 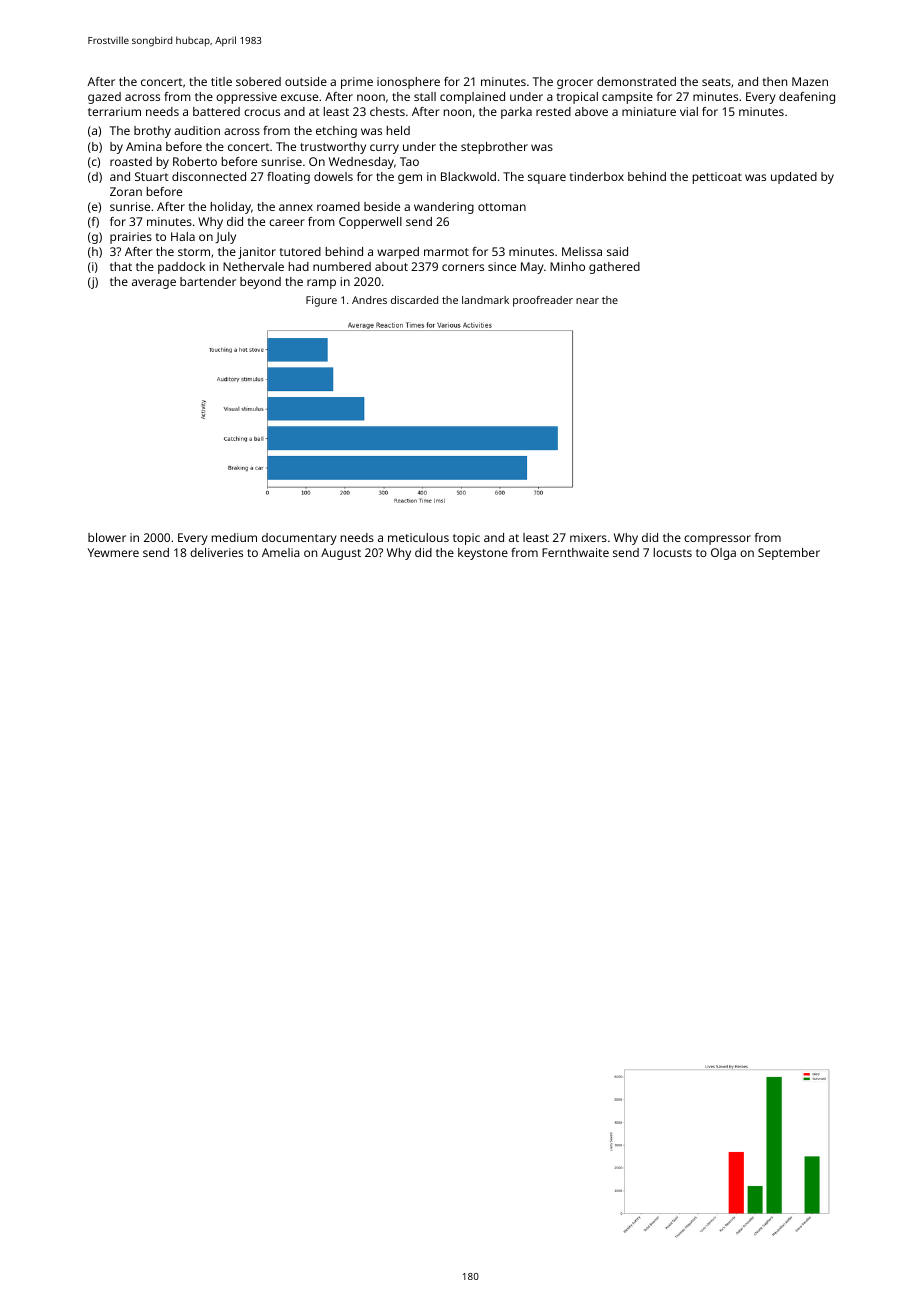 I want to click on marmot, so click(x=446, y=252).
